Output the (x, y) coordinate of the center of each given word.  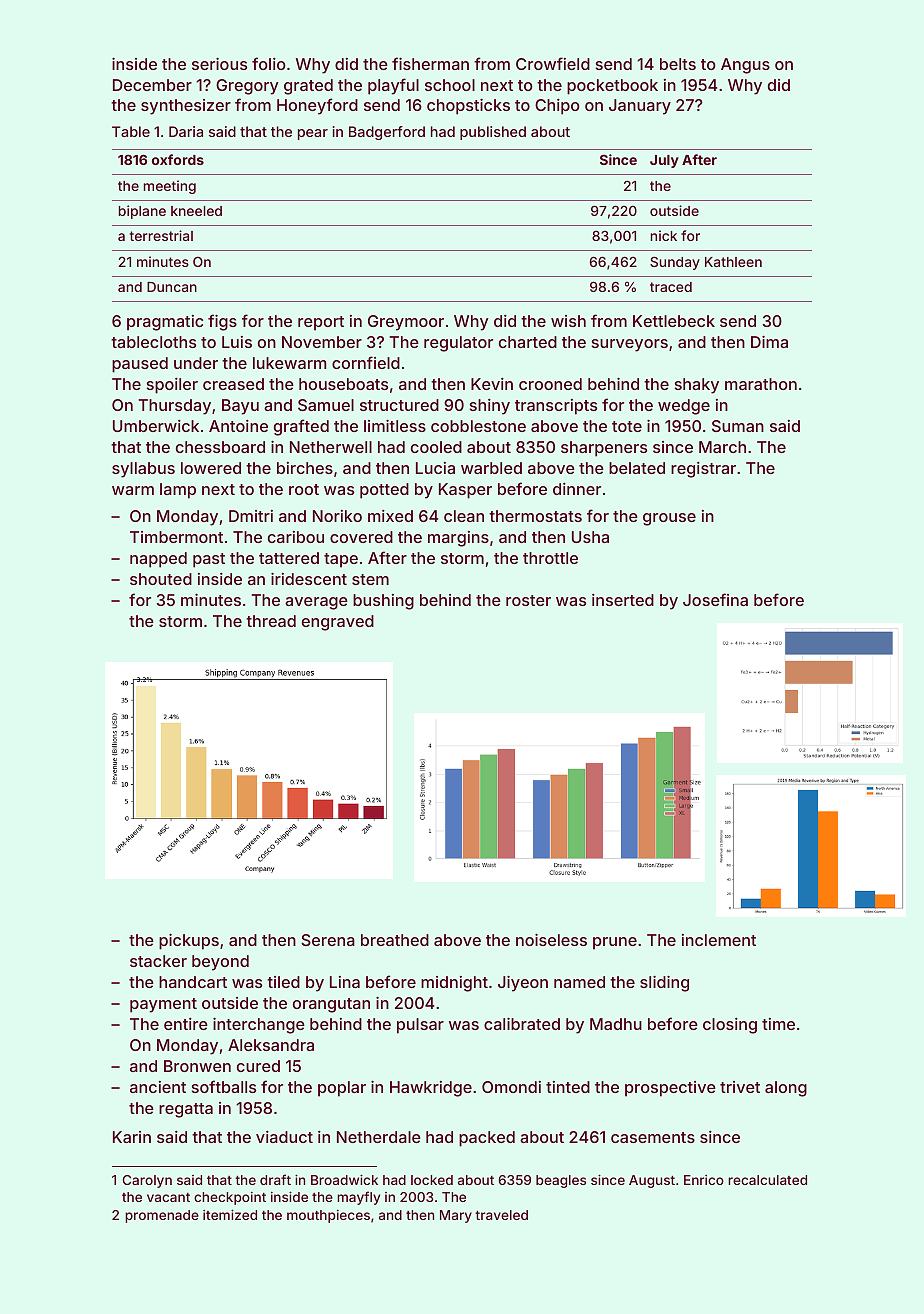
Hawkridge (431, 1089)
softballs (224, 1086)
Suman (738, 426)
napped (158, 560)
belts (678, 64)
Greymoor (406, 323)
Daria (186, 131)
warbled (491, 468)
